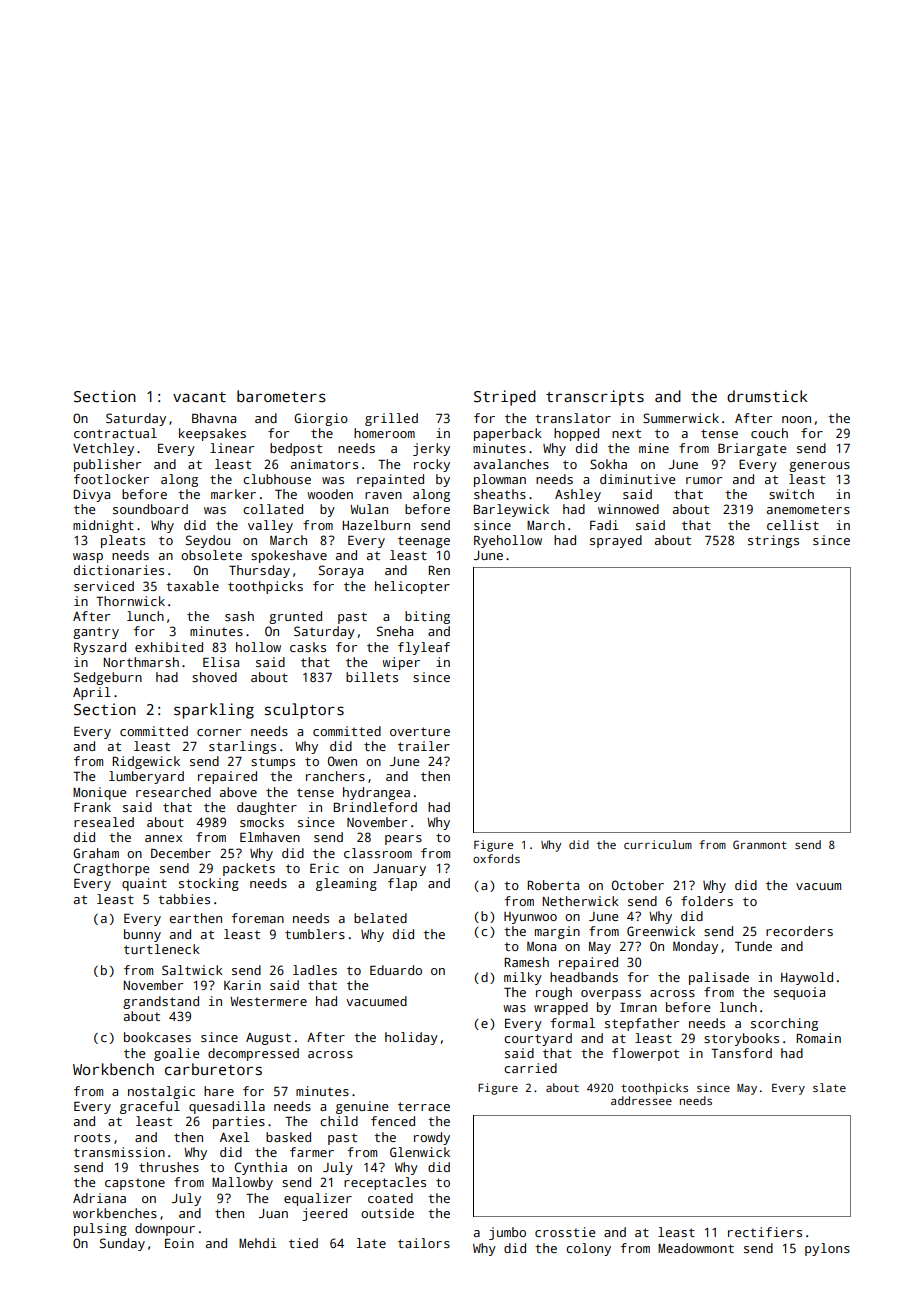  I want to click on bookcases, so click(157, 1037).
